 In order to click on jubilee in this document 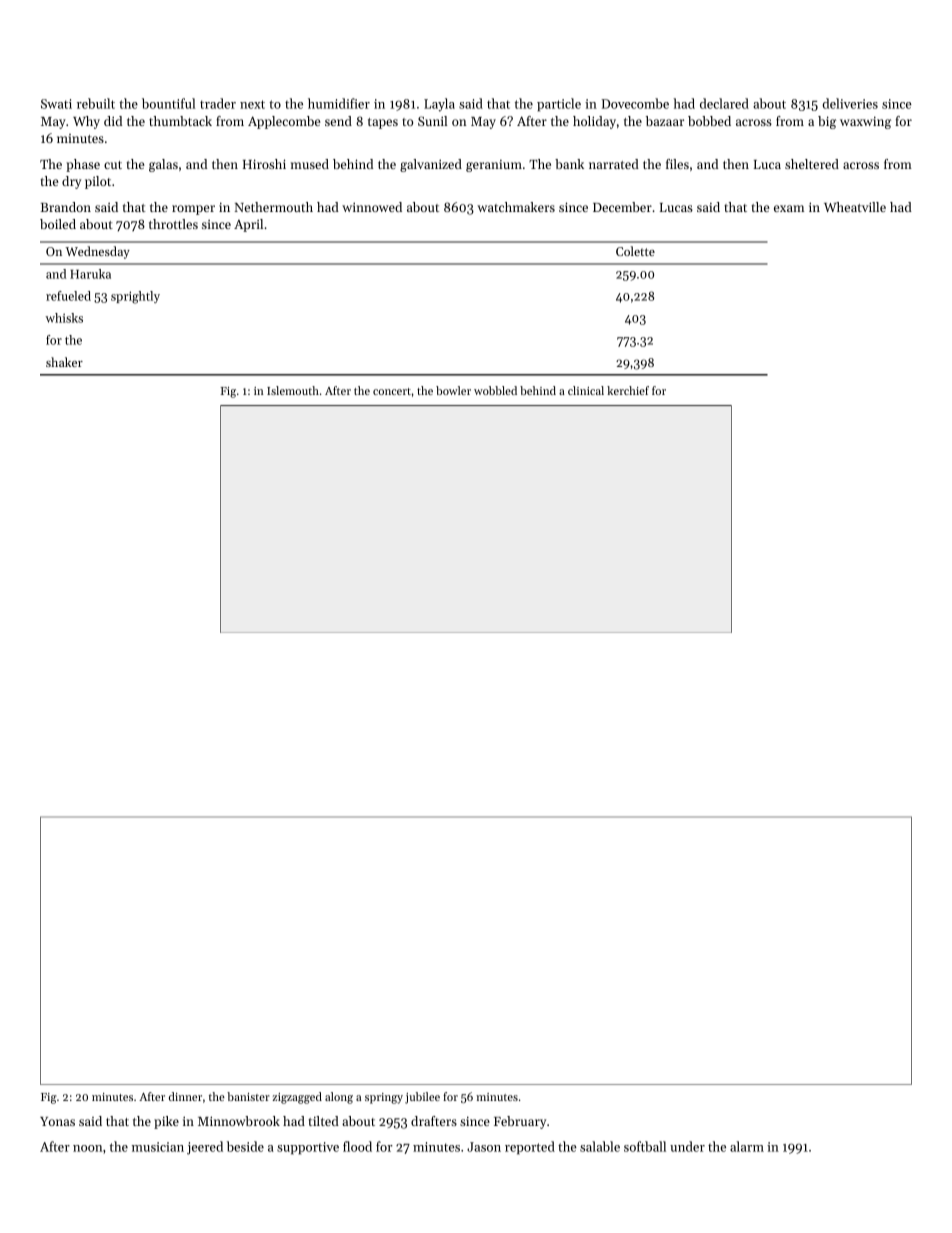, I will do `click(422, 1098)`.
